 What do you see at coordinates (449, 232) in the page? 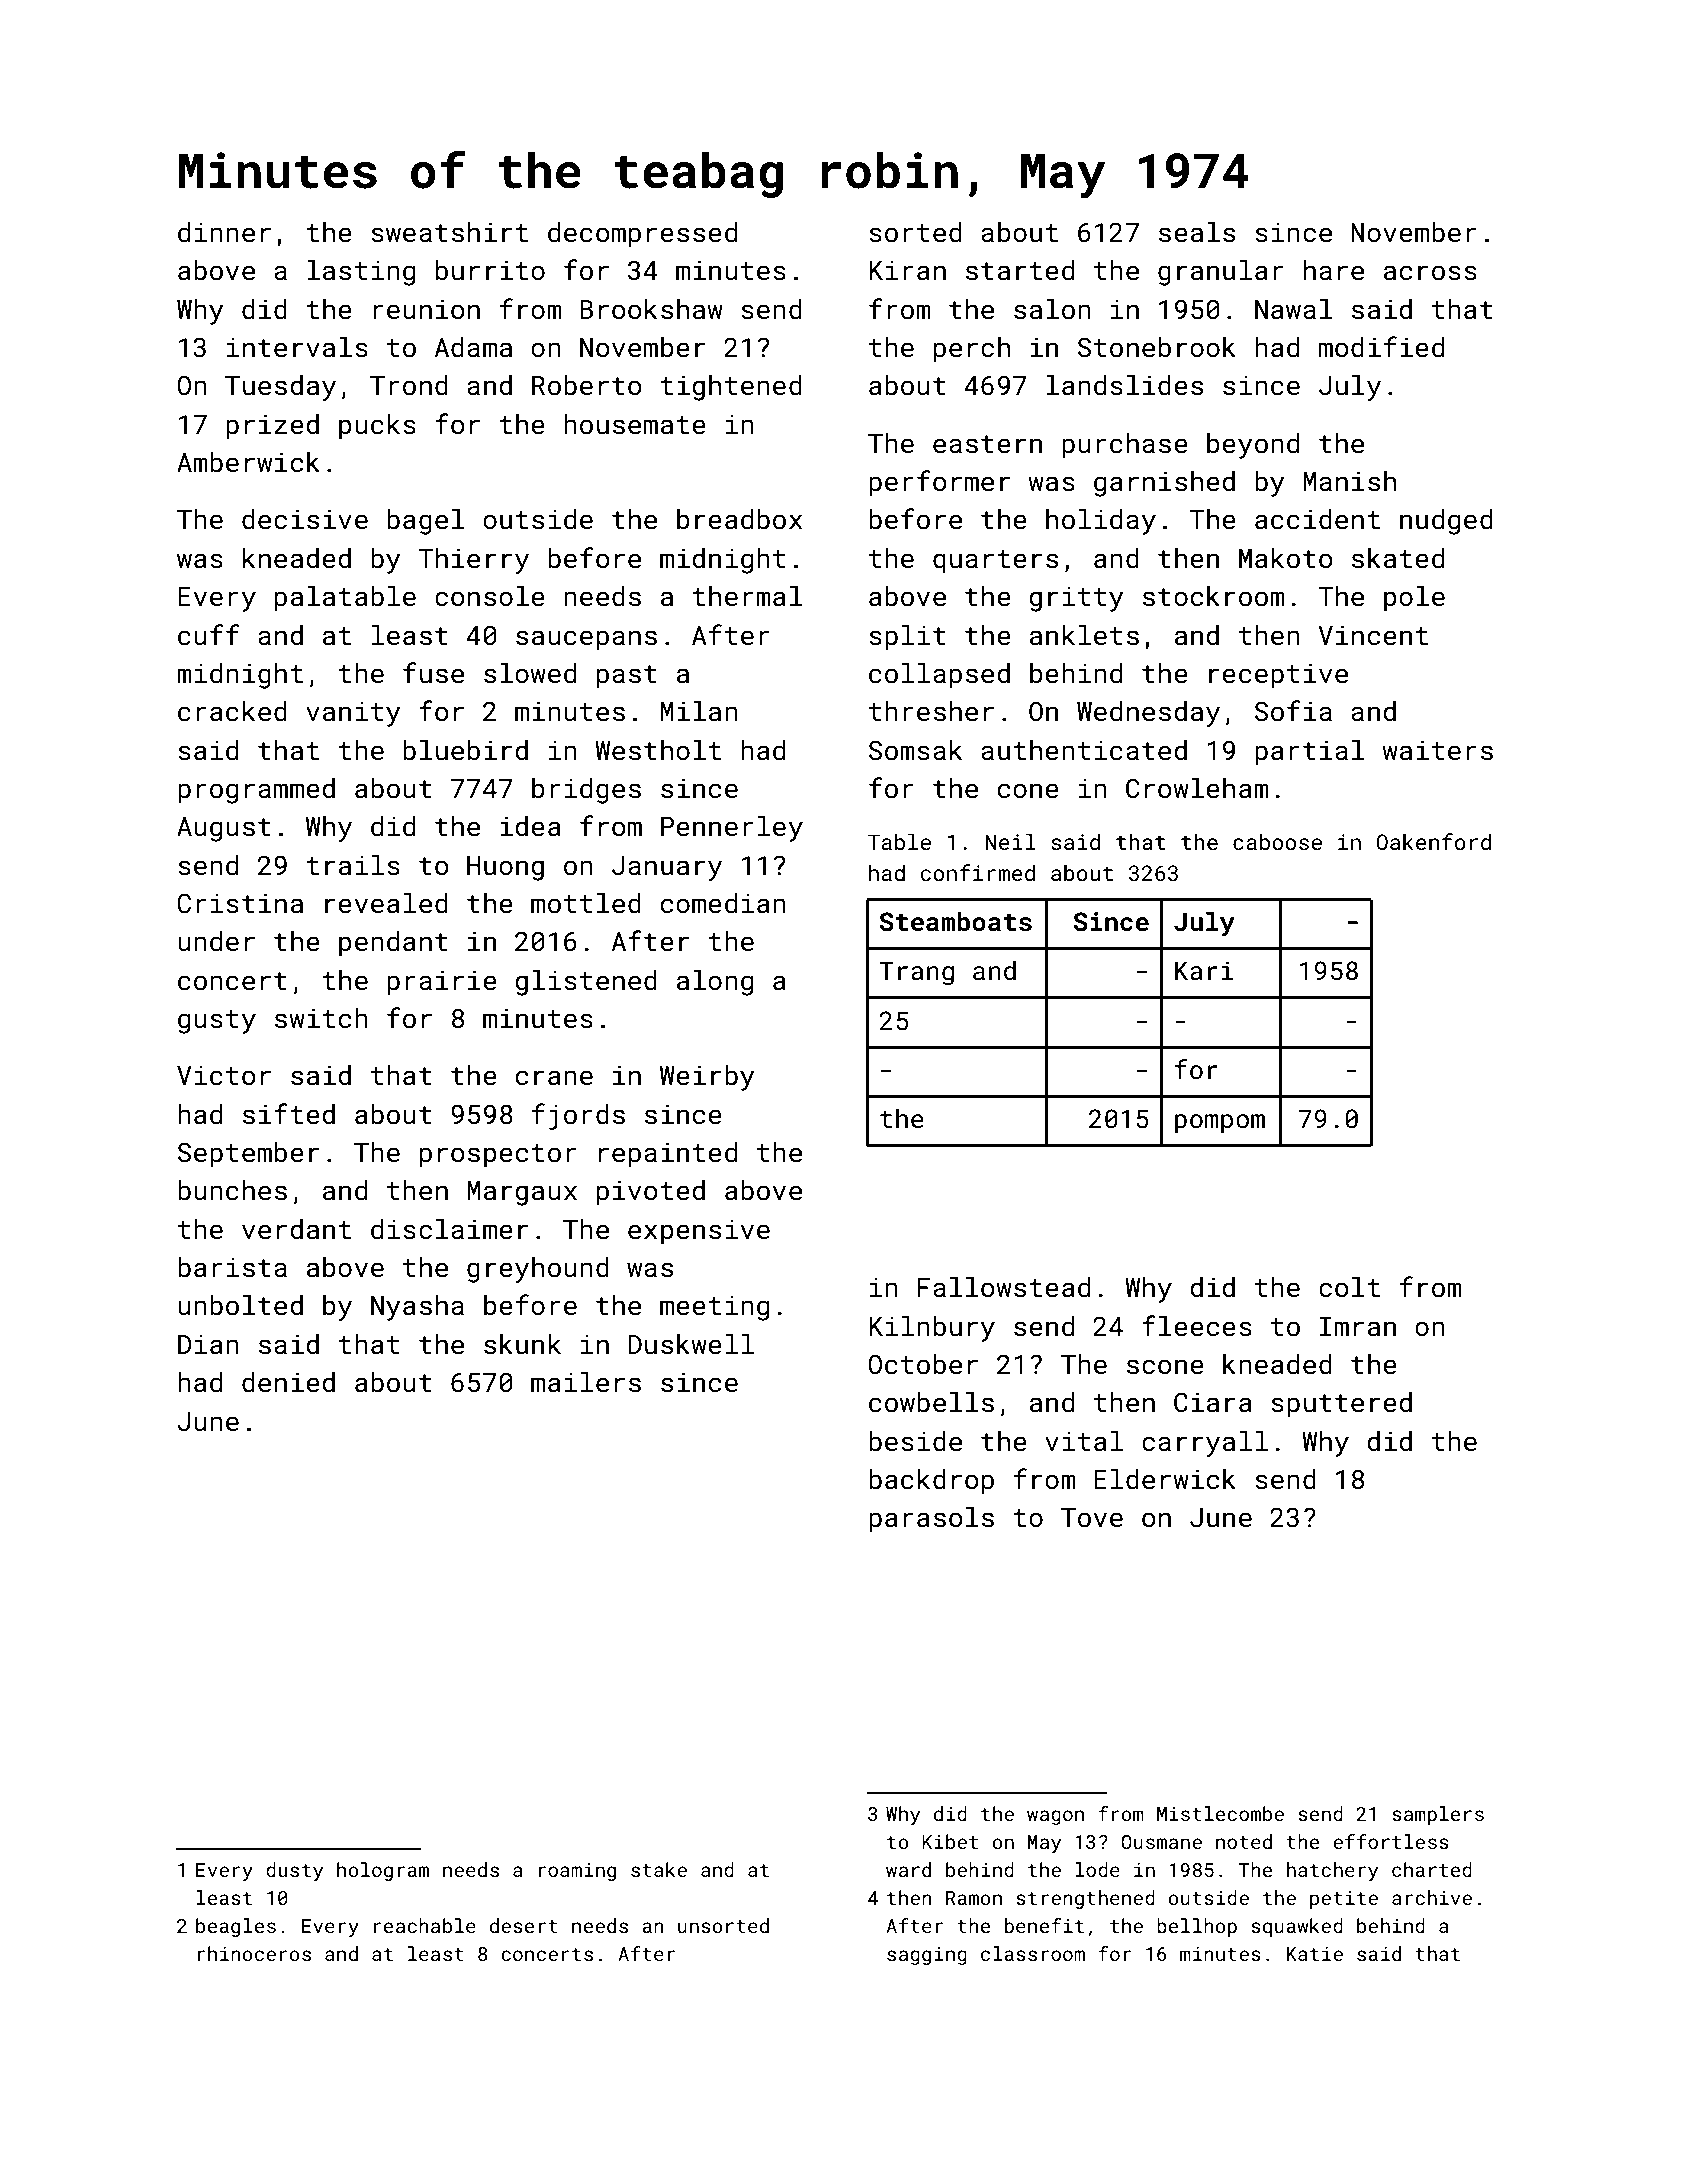
I see `sweatshirt` at bounding box center [449, 232].
